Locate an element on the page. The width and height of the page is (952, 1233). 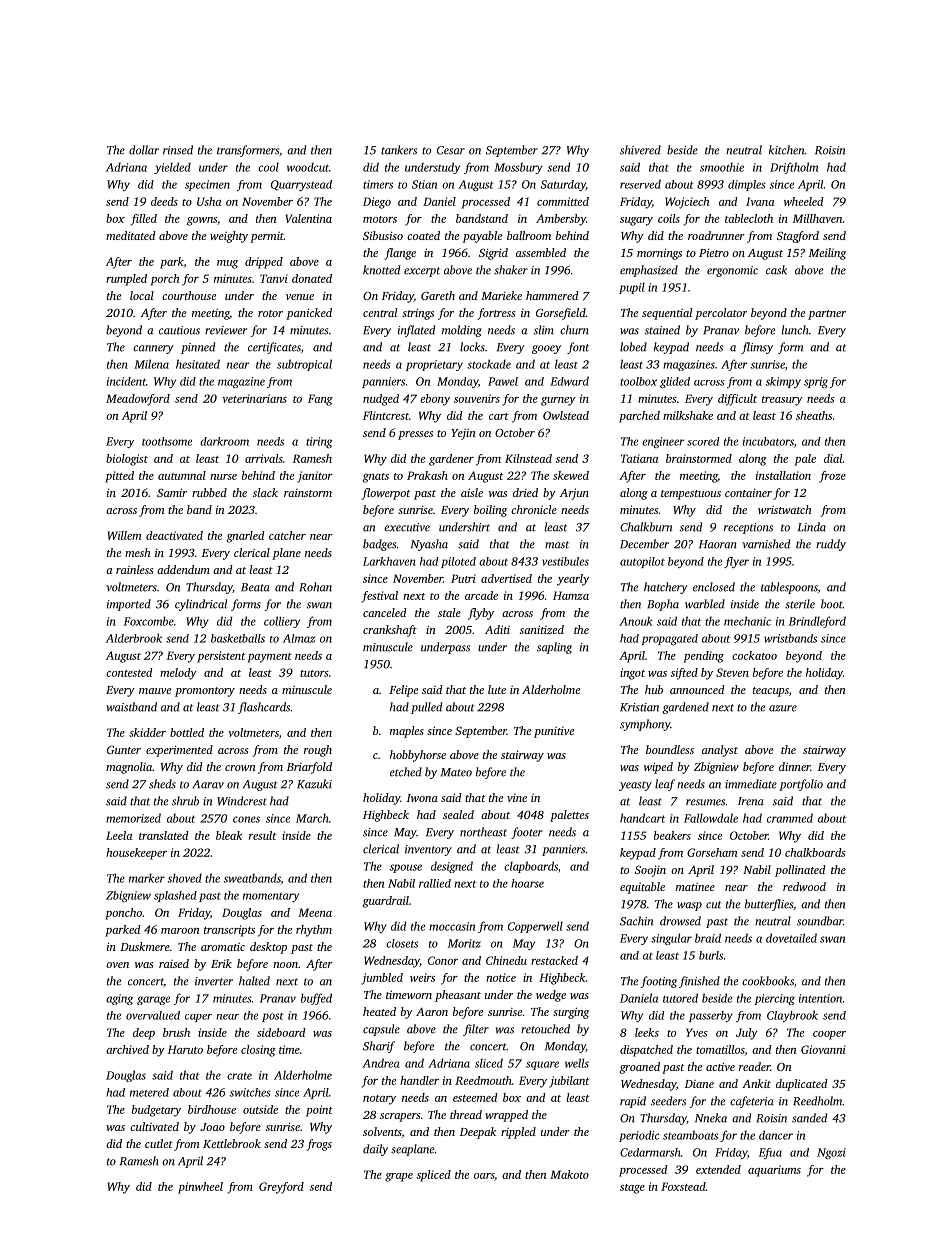
translated is located at coordinates (164, 835).
